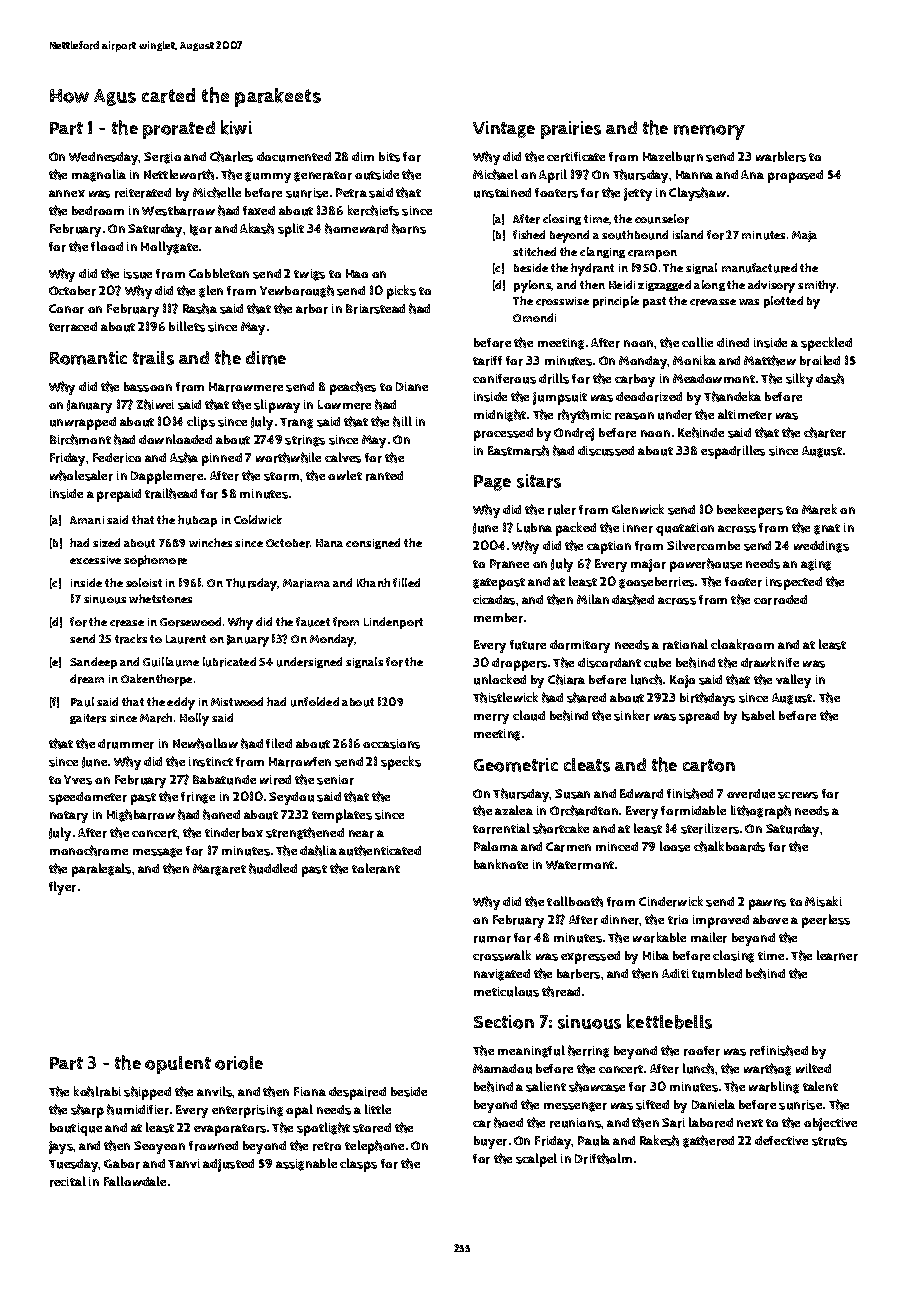 The height and width of the image is (1316, 908). What do you see at coordinates (402, 421) in the image?
I see `hill` at bounding box center [402, 421].
